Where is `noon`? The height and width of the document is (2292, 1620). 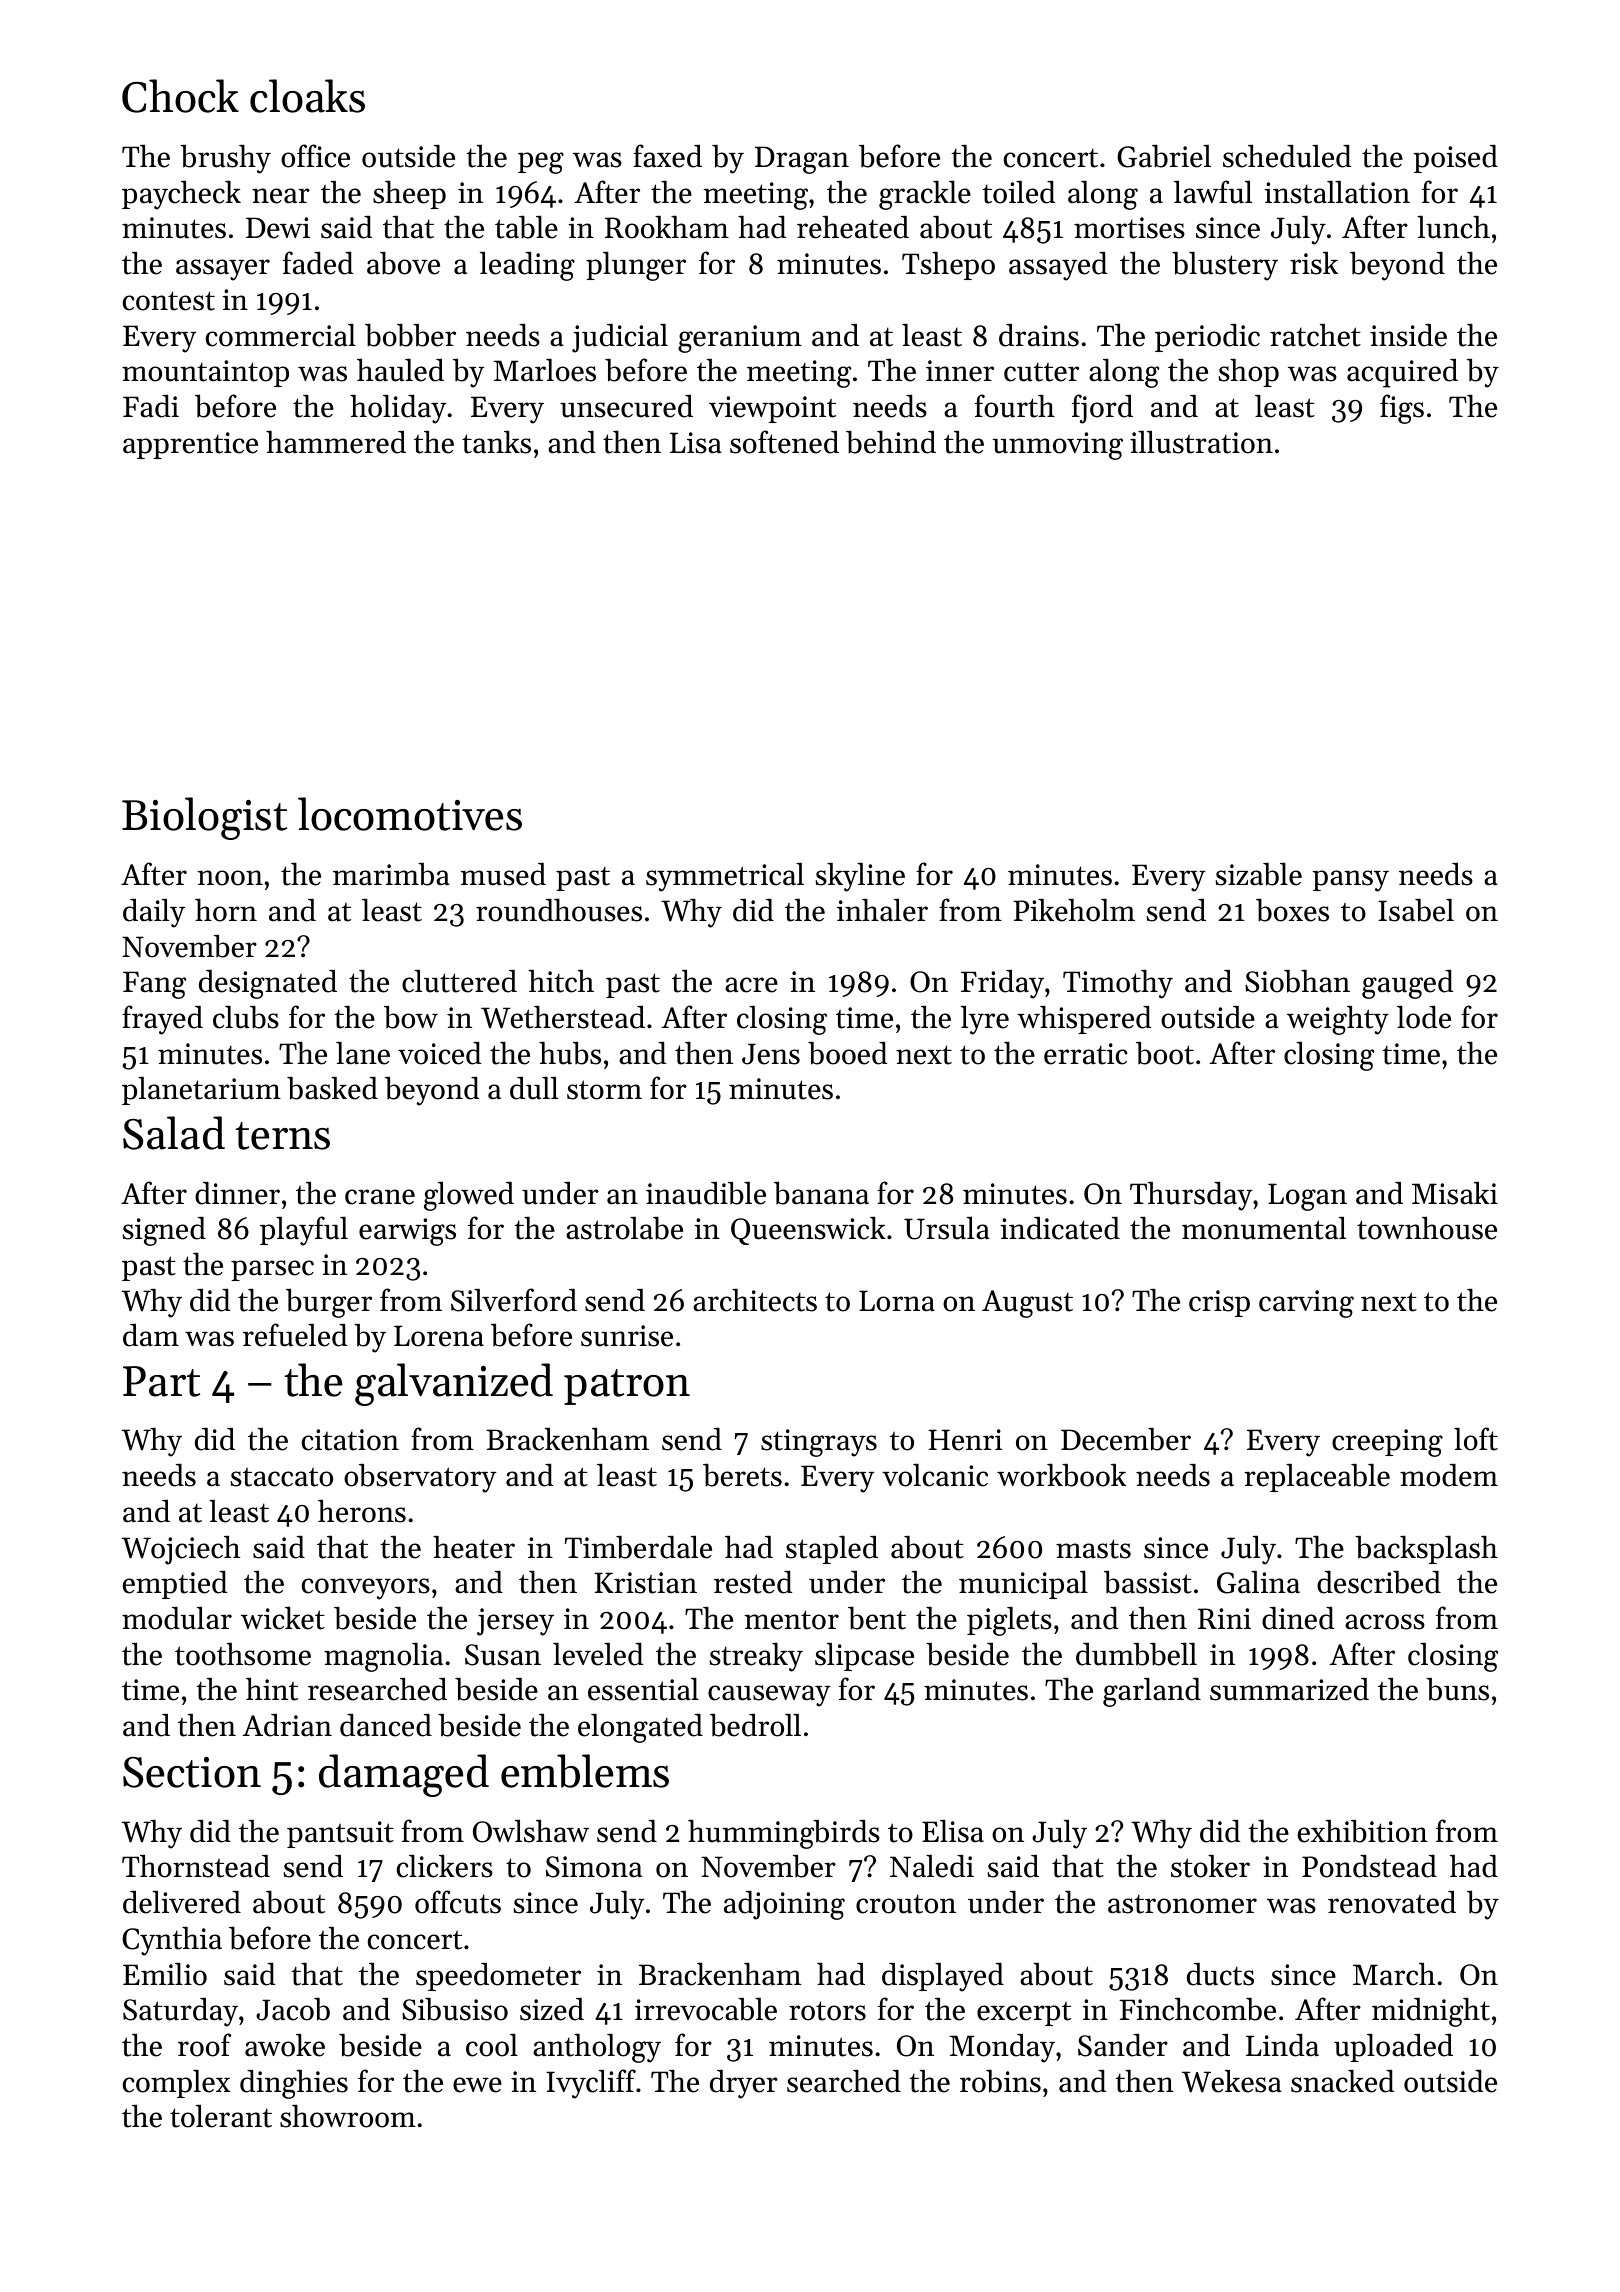 noon is located at coordinates (230, 878).
